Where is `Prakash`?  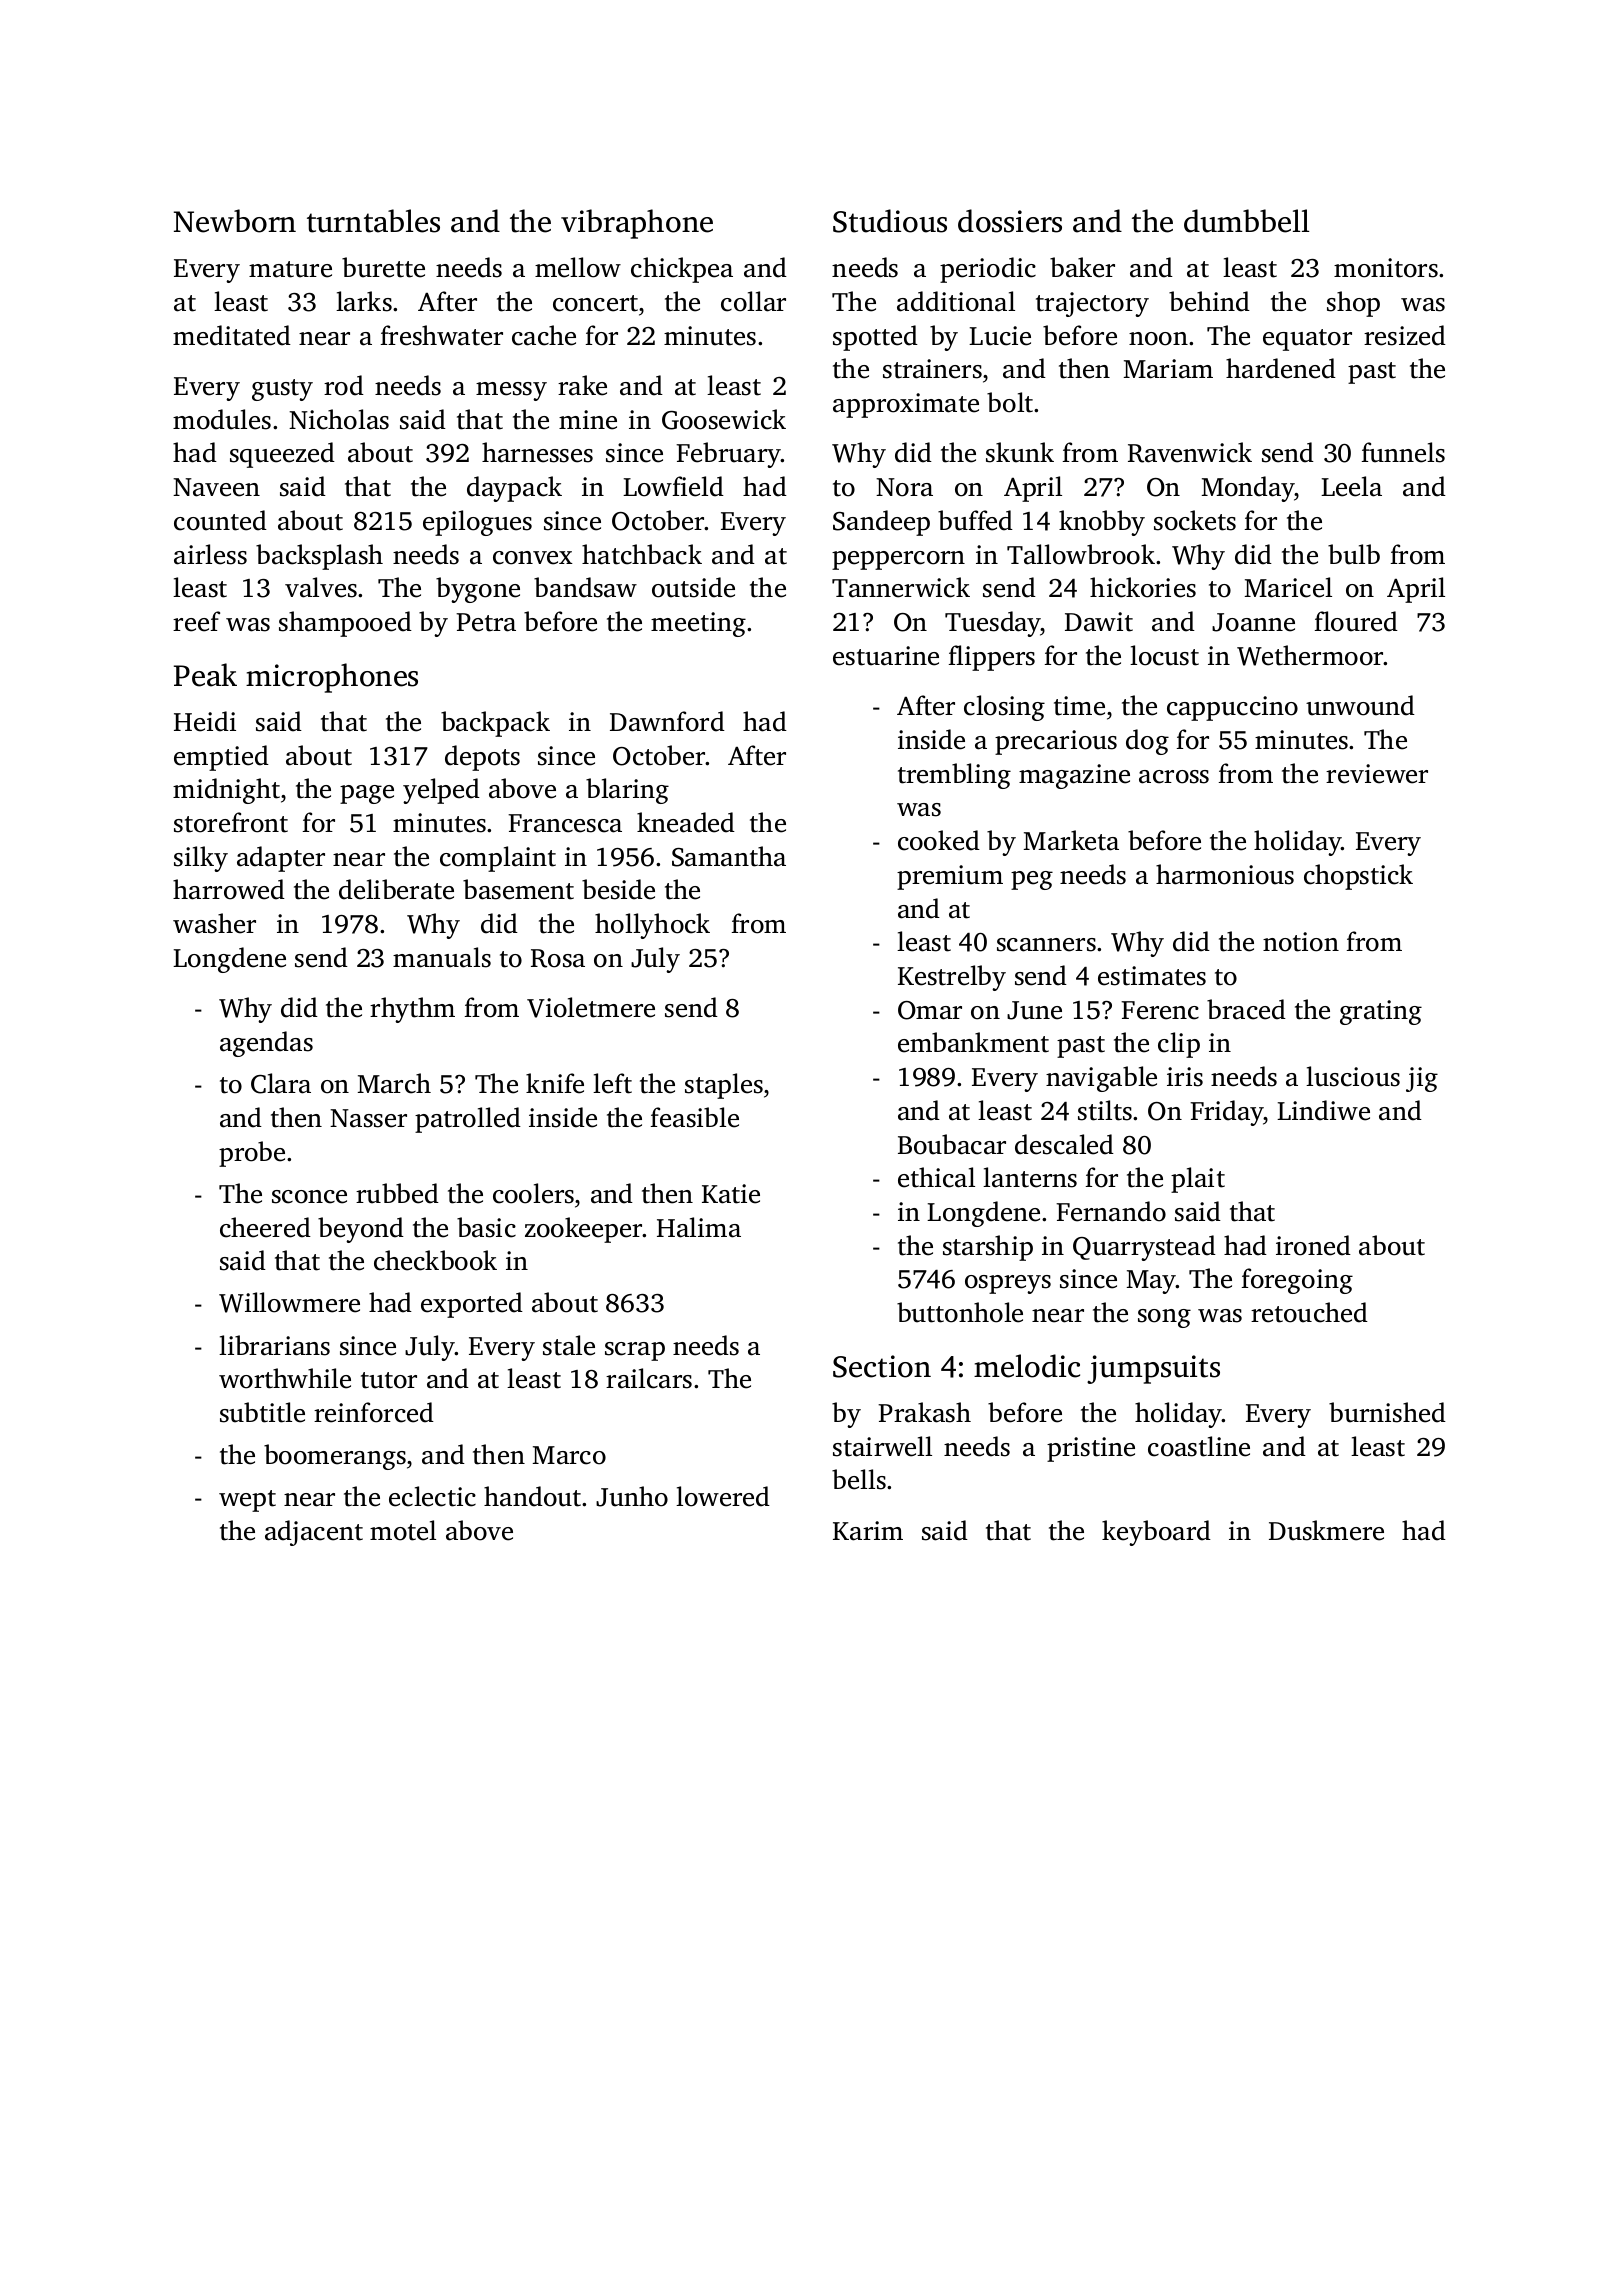 Prakash is located at coordinates (924, 1412).
